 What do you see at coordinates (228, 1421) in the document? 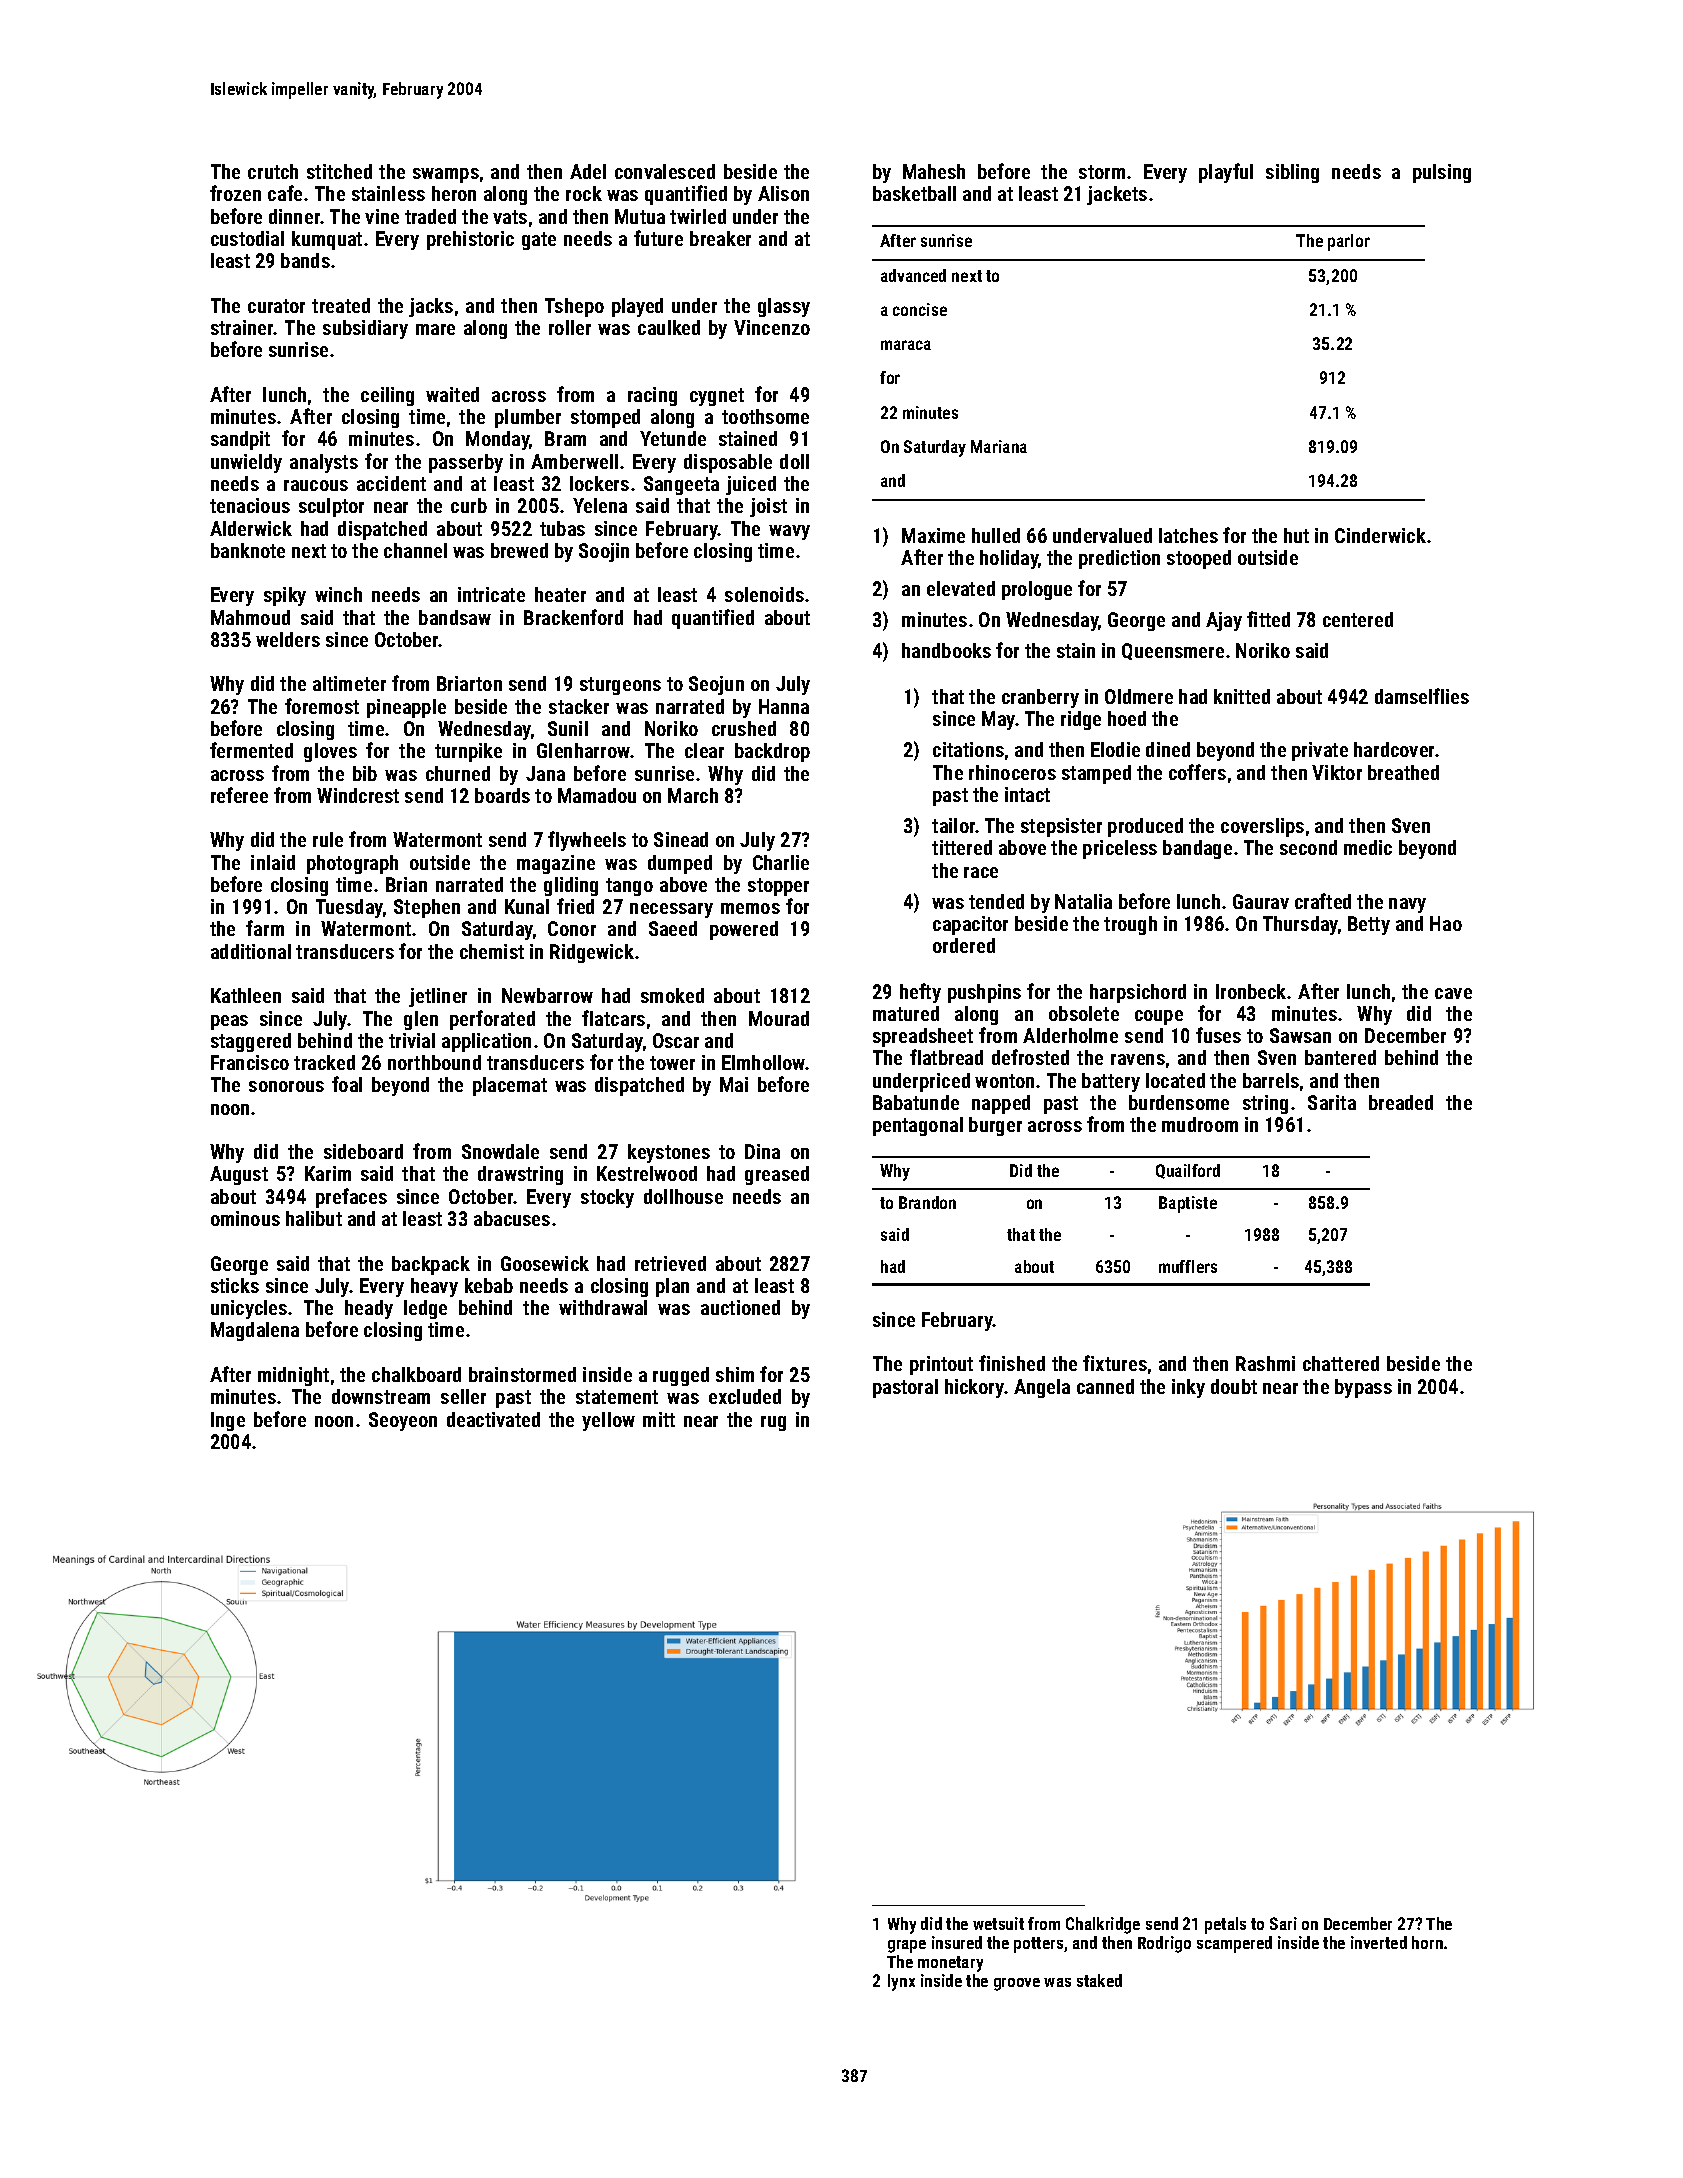
I see `Inge` at bounding box center [228, 1421].
